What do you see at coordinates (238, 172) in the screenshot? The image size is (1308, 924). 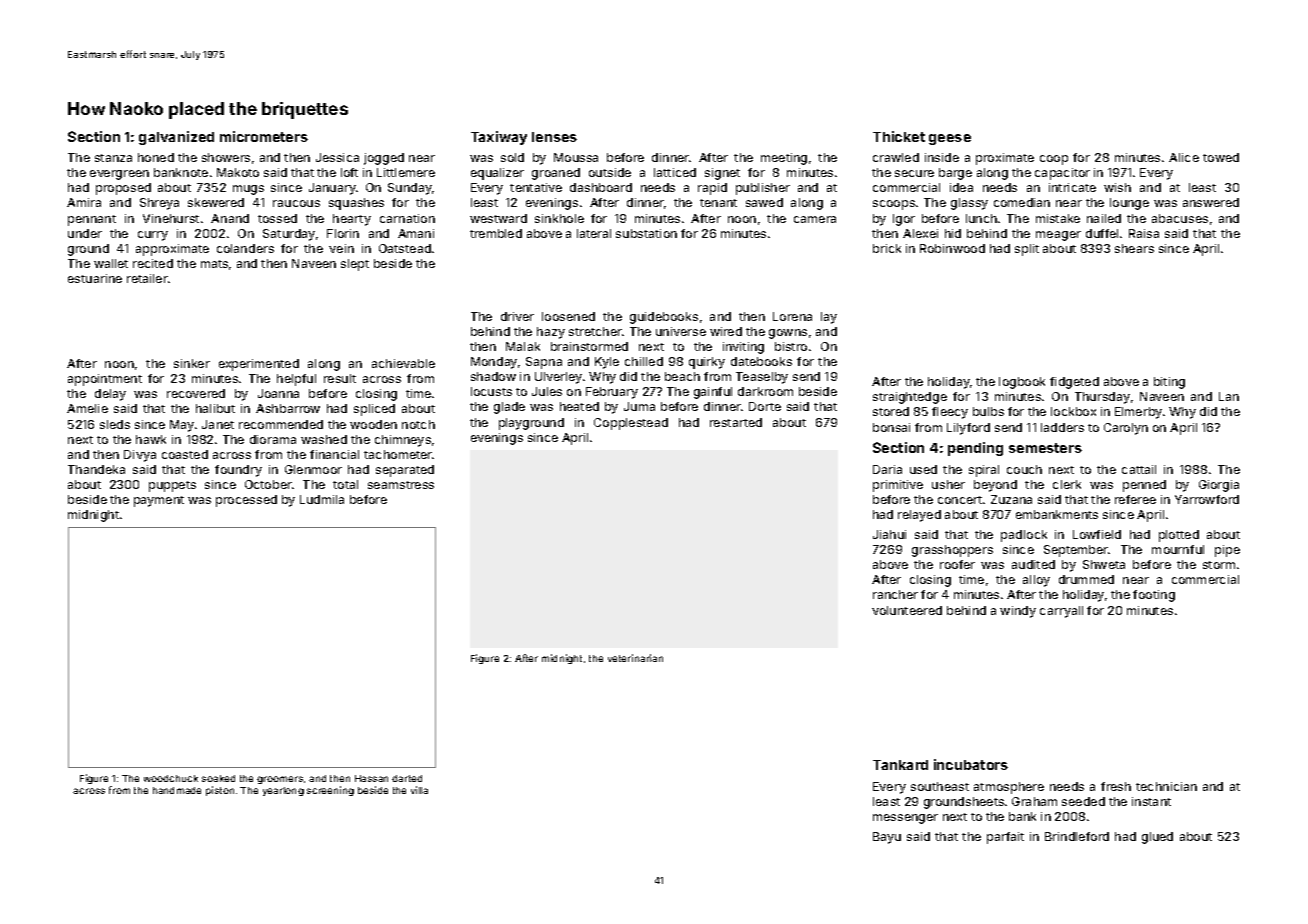 I see `Makoto` at bounding box center [238, 172].
